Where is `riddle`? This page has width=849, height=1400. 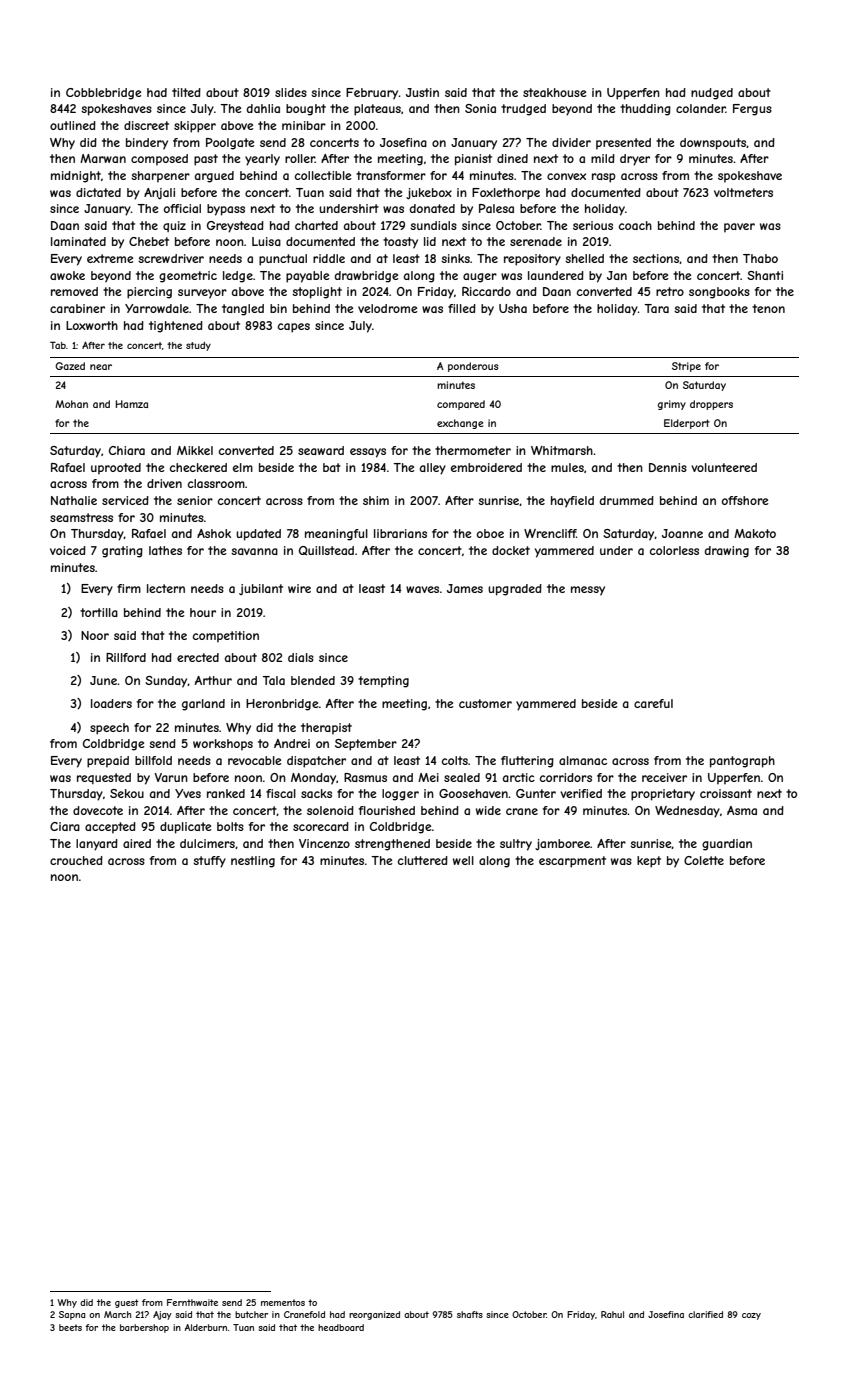
riddle is located at coordinates (329, 258).
